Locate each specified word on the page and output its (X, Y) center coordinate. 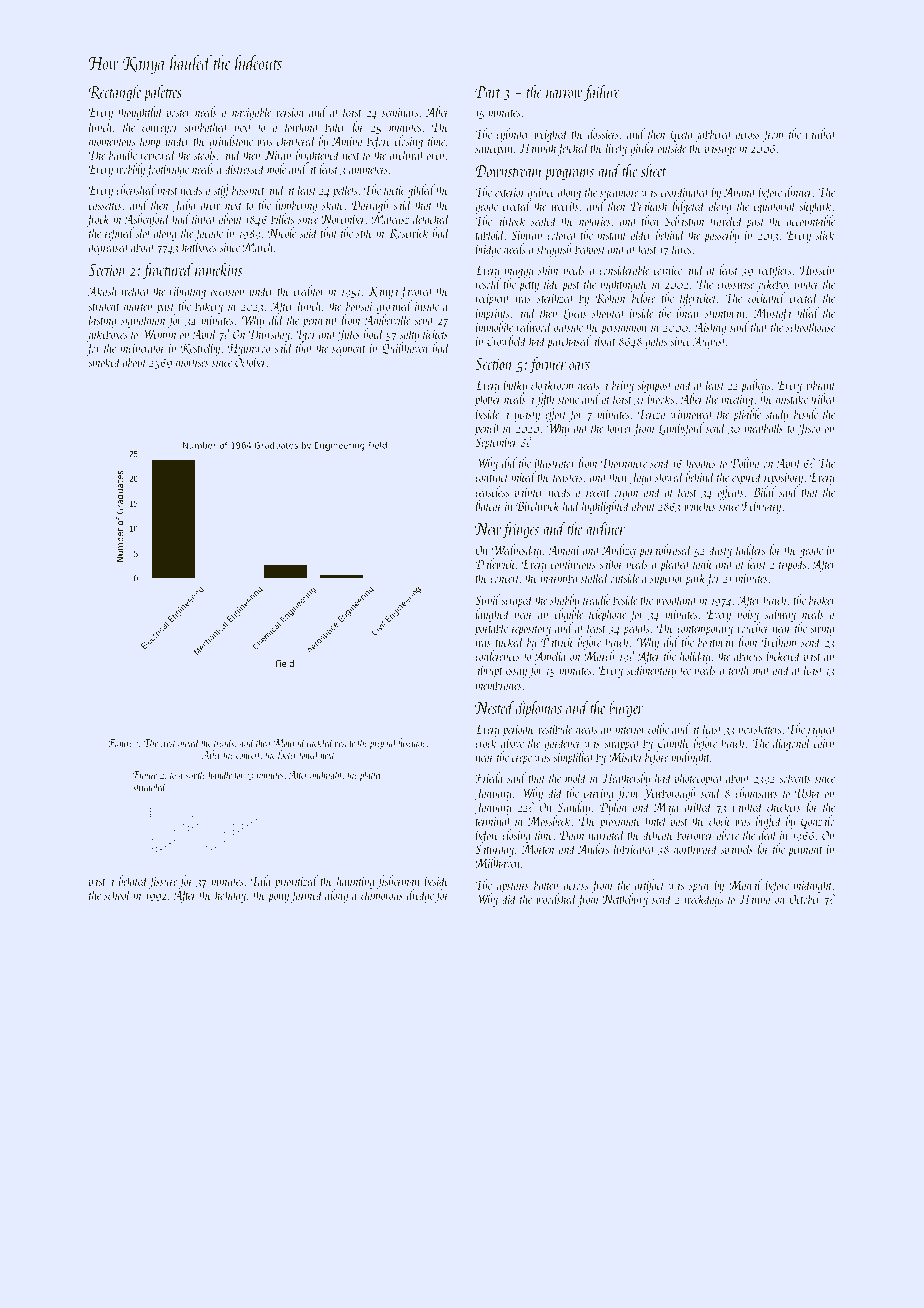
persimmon (623, 329)
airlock (511, 220)
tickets (435, 333)
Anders (593, 848)
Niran (277, 155)
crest (168, 744)
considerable (624, 269)
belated (134, 880)
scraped (517, 601)
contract (491, 478)
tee (685, 671)
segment (349, 351)
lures (681, 248)
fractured (168, 271)
